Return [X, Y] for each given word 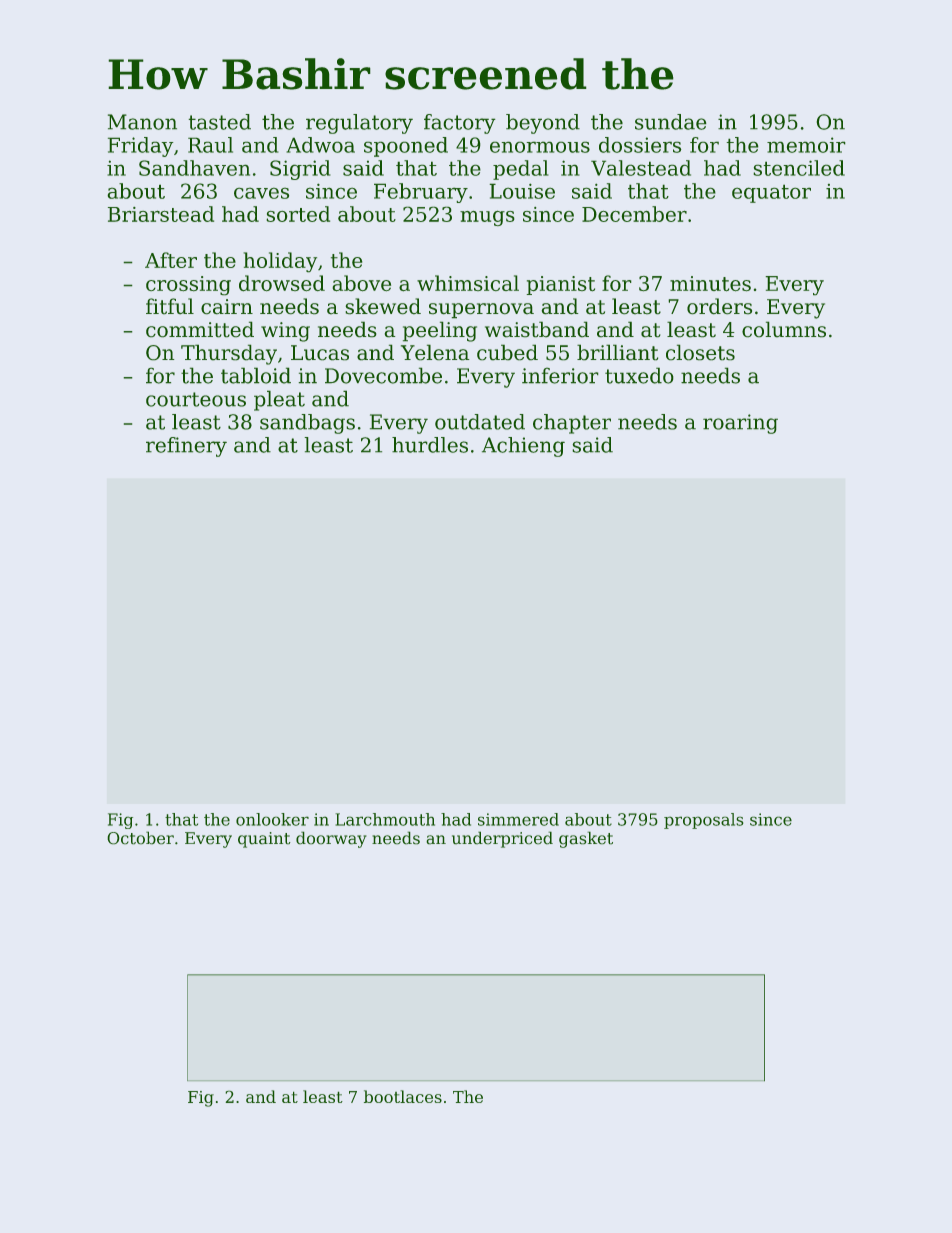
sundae [671, 122]
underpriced [502, 839]
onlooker [272, 819]
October [140, 838]
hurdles [430, 445]
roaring [740, 424]
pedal [521, 170]
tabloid [256, 375]
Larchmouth [385, 819]
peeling [440, 331]
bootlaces [403, 1096]
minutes [710, 284]
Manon [142, 122]
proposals [704, 821]
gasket [586, 839]
